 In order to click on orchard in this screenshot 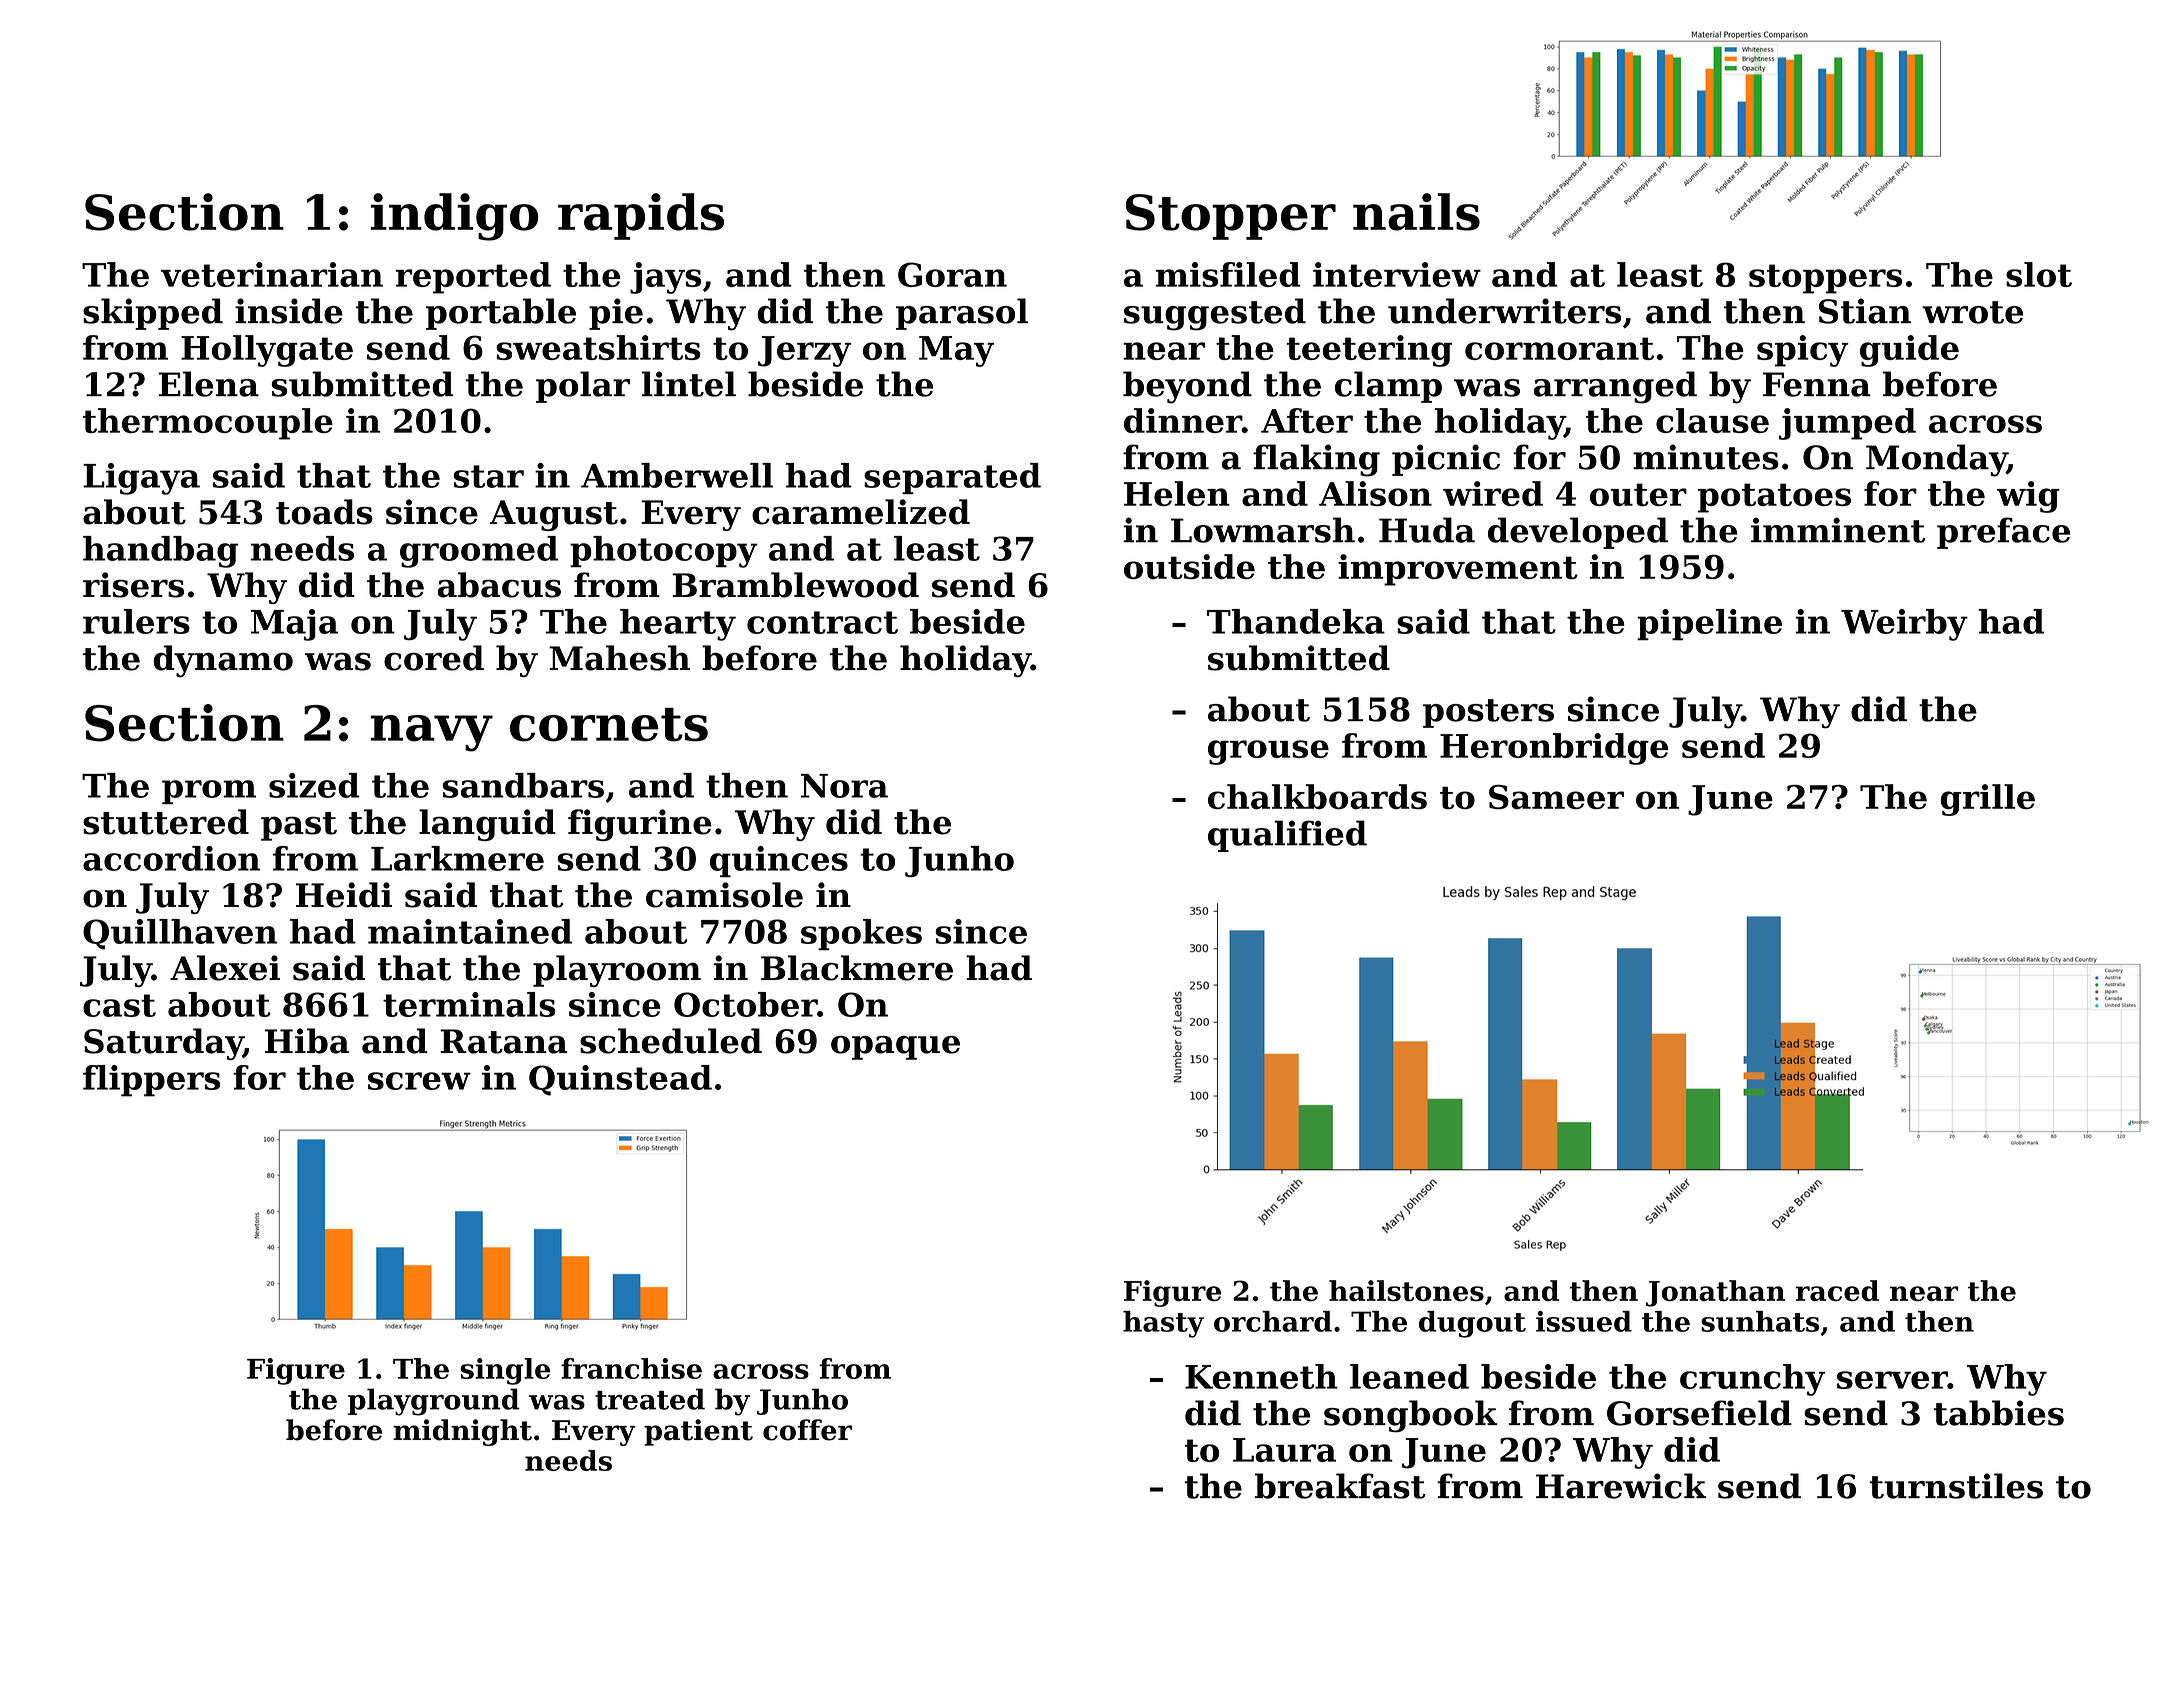, I will do `click(1273, 1321)`.
